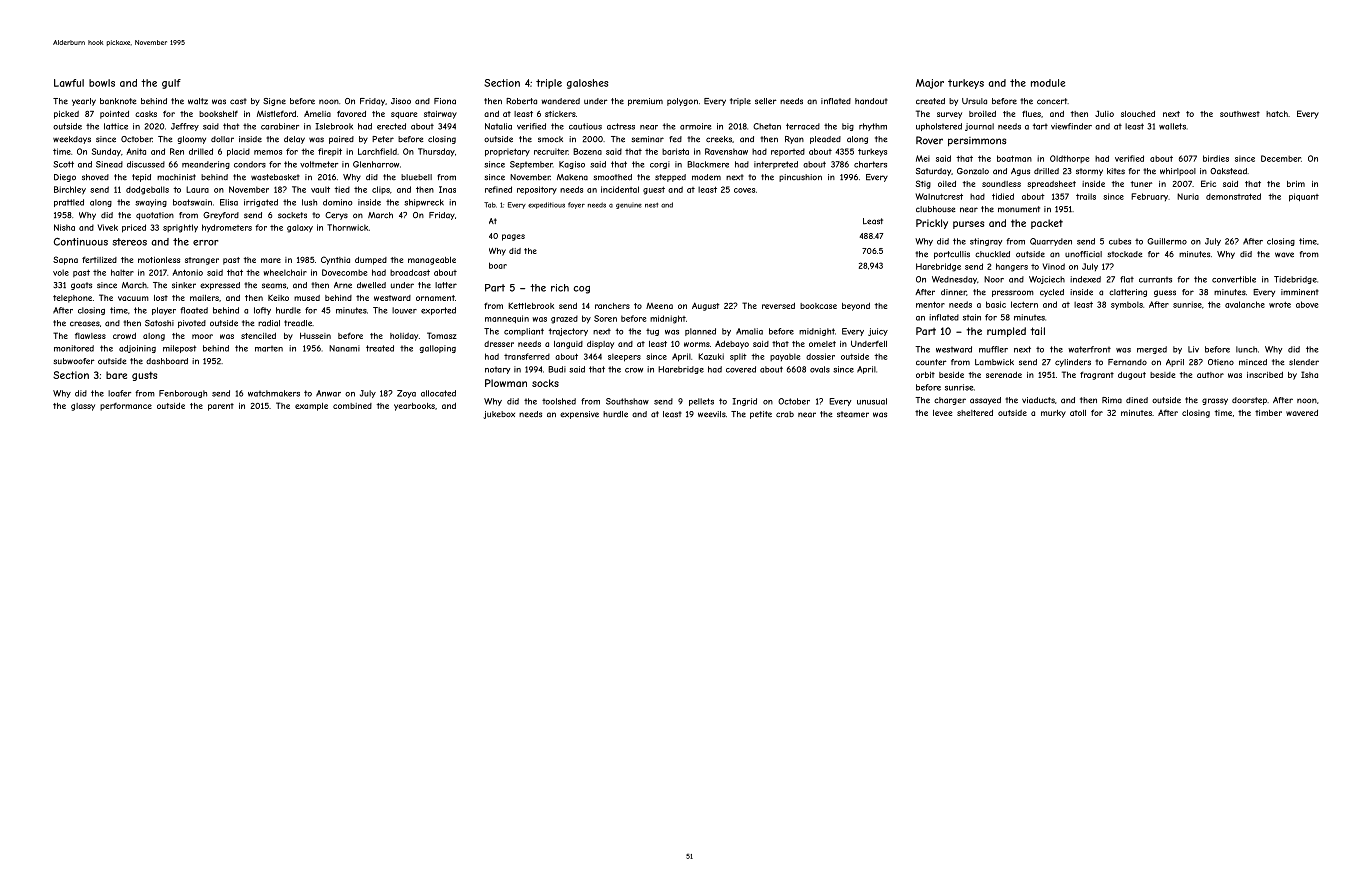  I want to click on wandered, so click(560, 101).
